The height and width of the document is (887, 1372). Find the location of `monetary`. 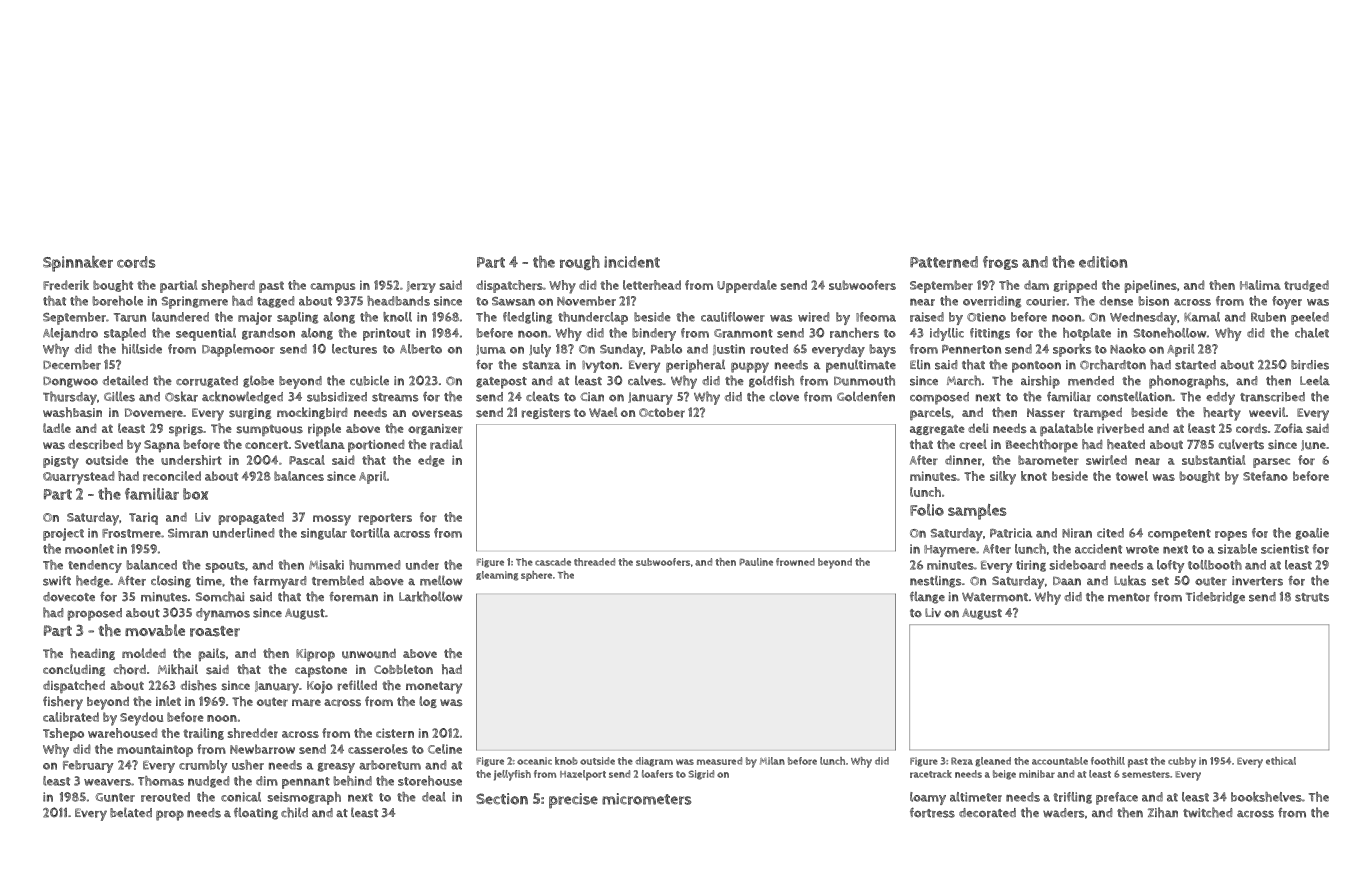

monetary is located at coordinates (434, 688).
